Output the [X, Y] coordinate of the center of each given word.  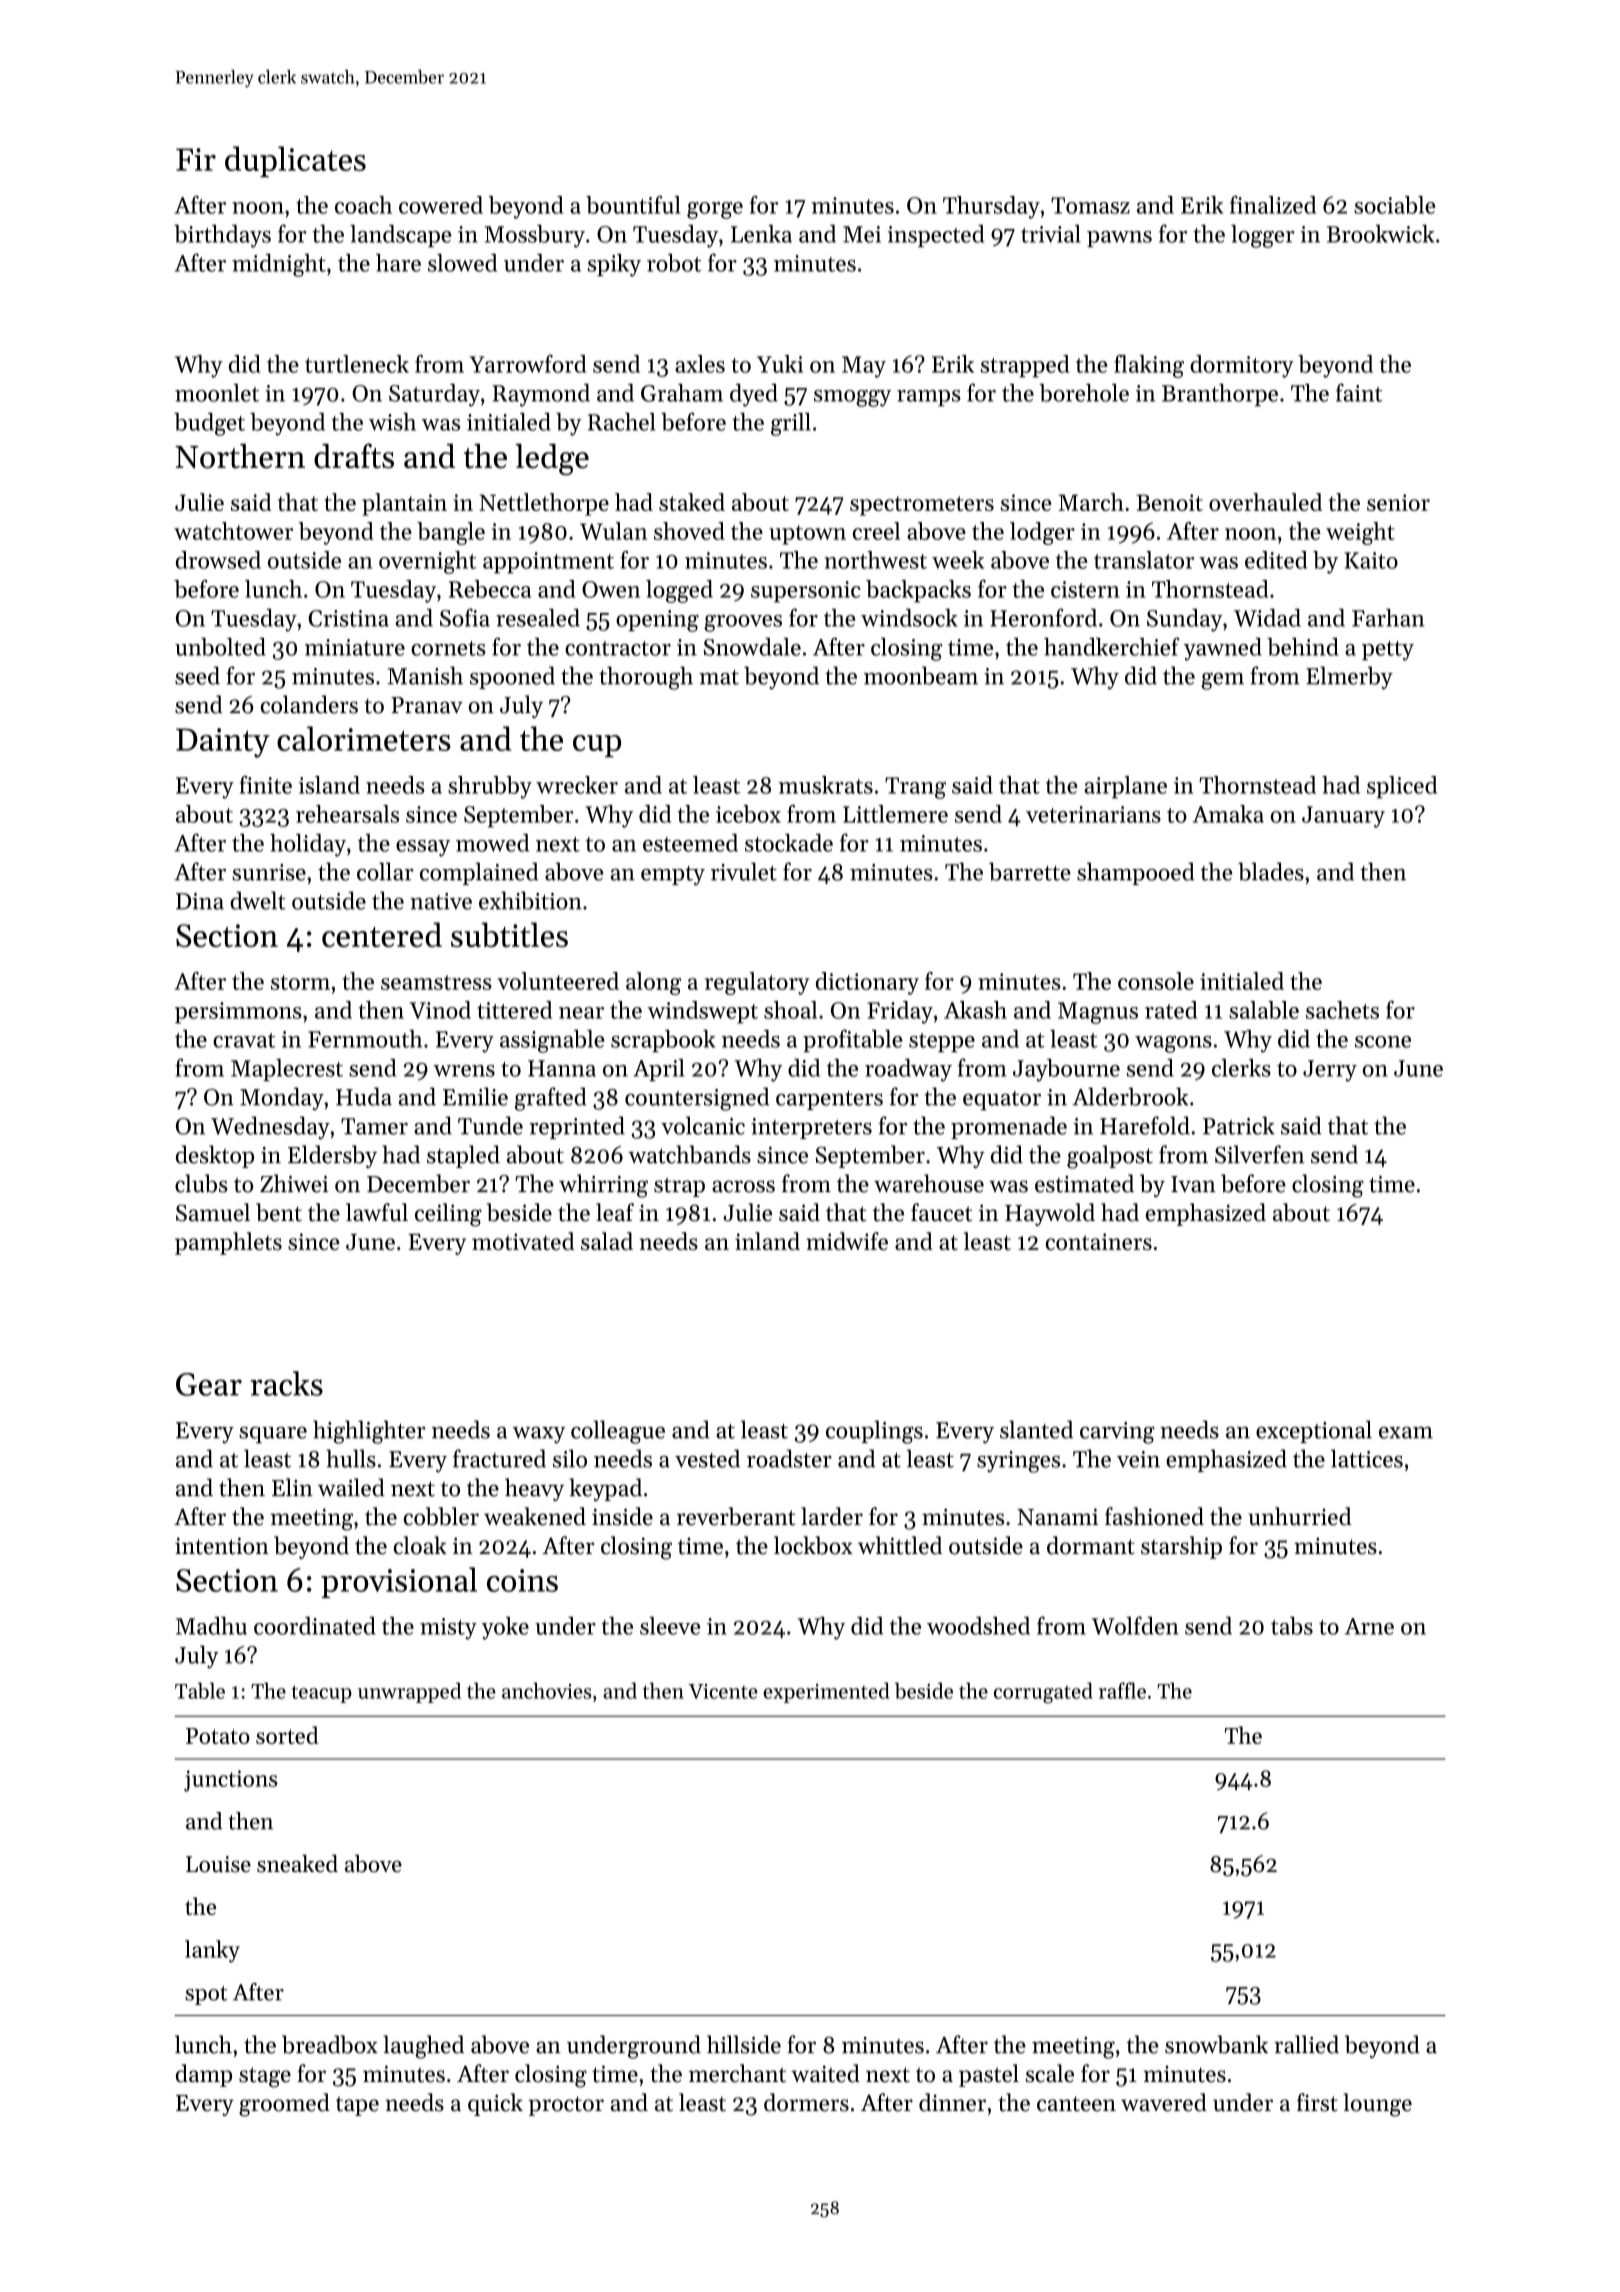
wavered [1164, 2102]
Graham [682, 393]
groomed [284, 2105]
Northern [240, 456]
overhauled [1265, 502]
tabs [1292, 1626]
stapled [463, 1156]
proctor [566, 2106]
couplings [874, 1432]
